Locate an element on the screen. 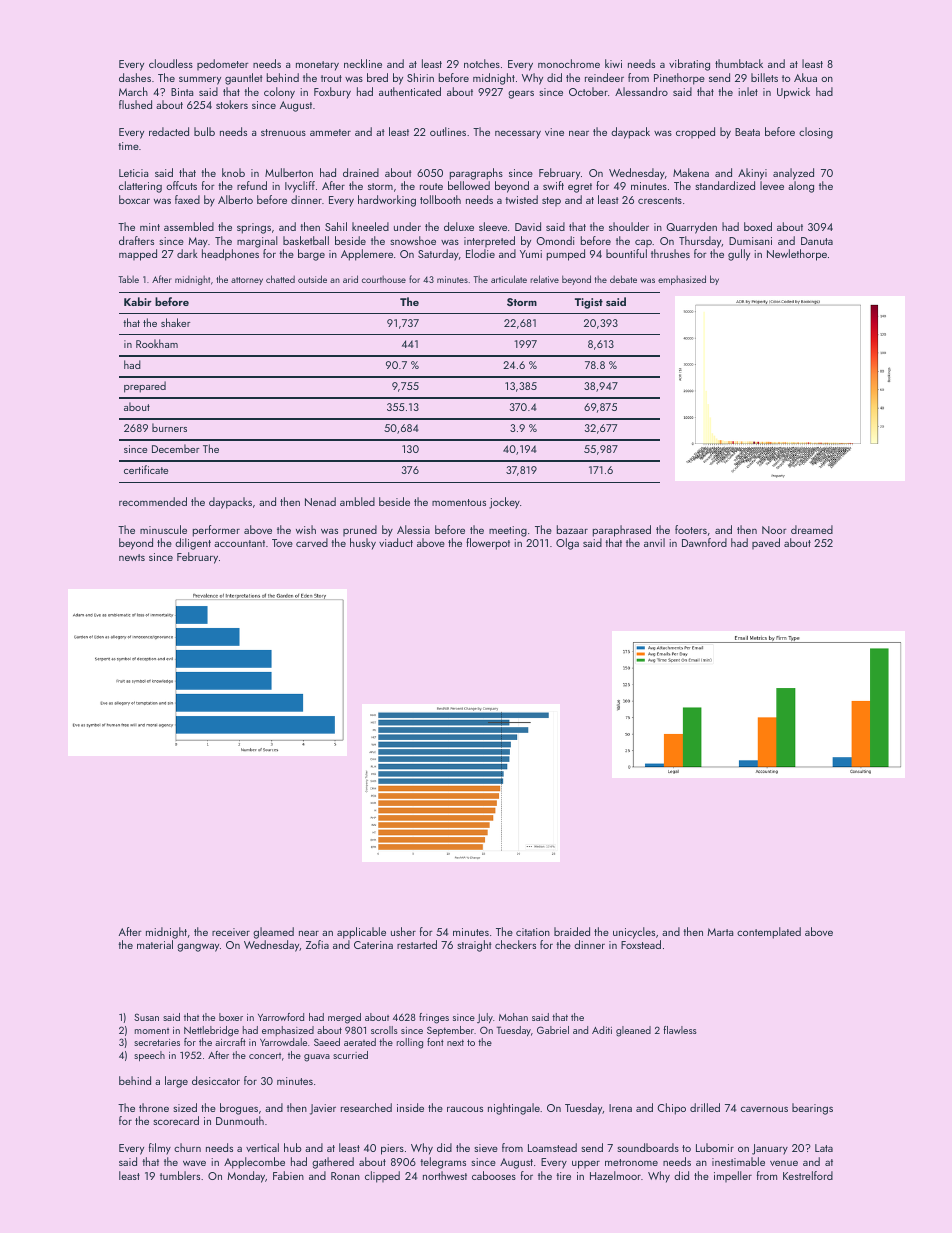 The width and height of the screenshot is (952, 1233). newts is located at coordinates (132, 557).
